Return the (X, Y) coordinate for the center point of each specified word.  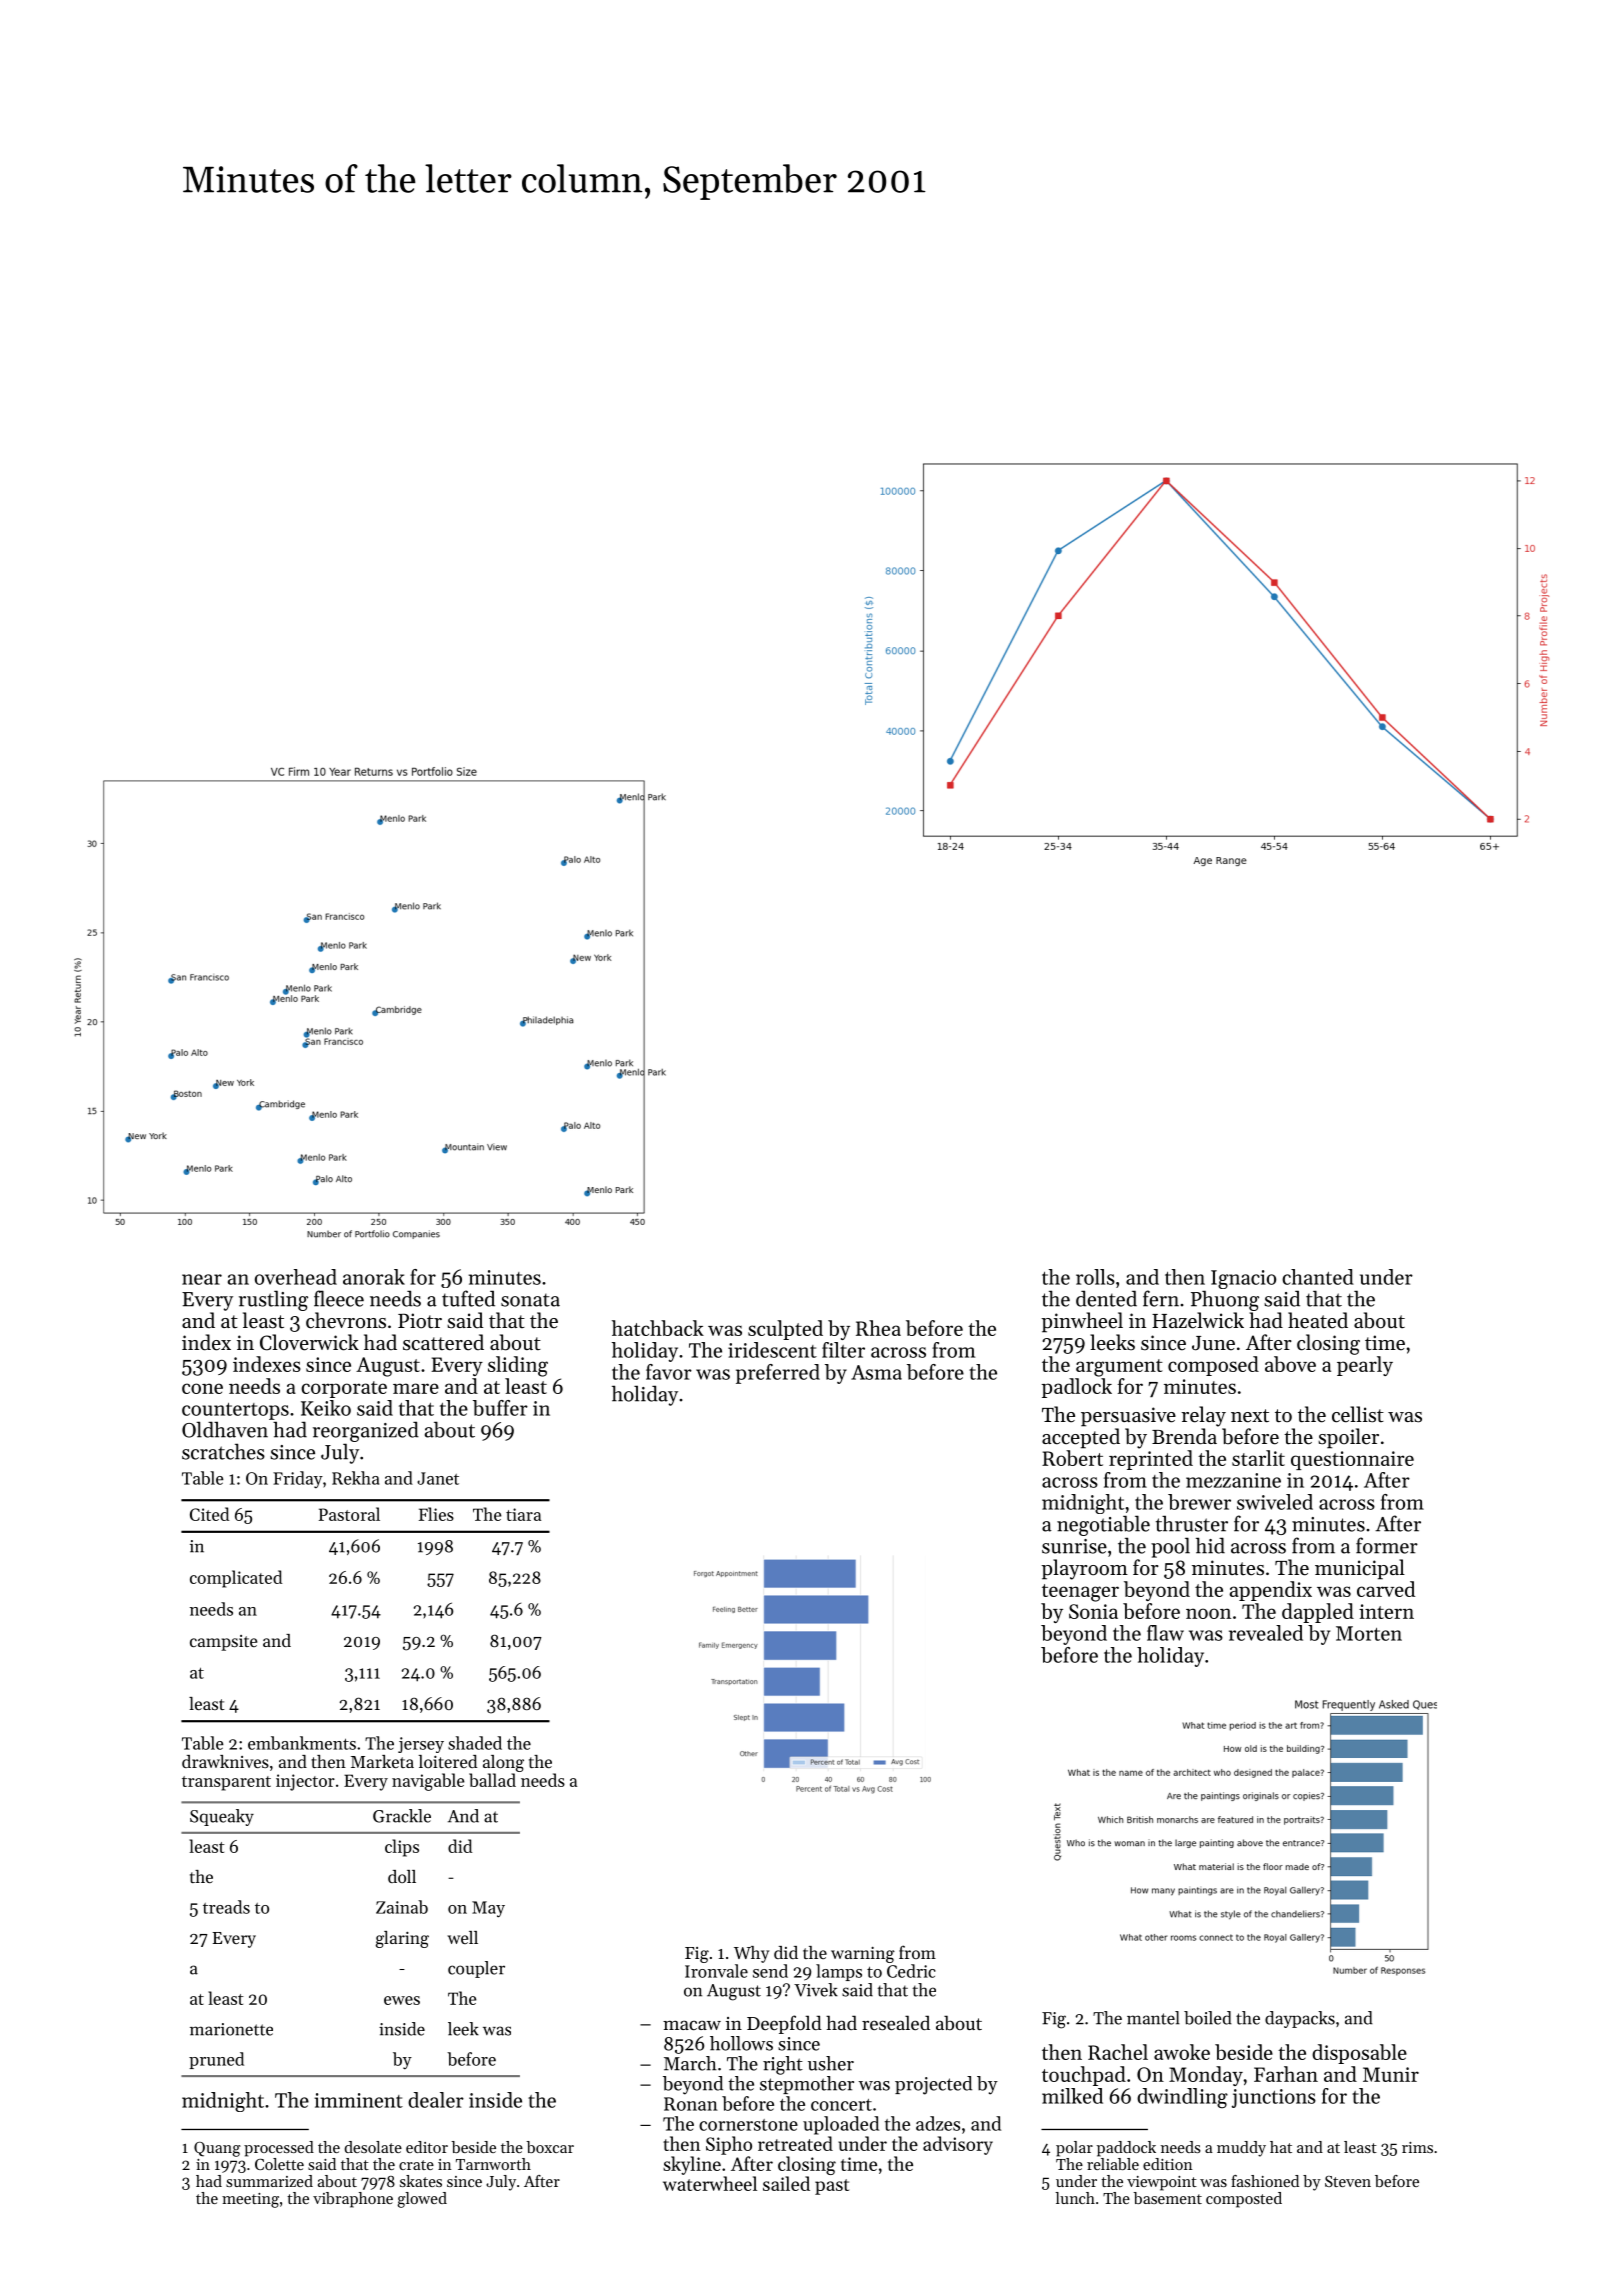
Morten (1369, 1633)
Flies (436, 1514)
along (503, 1763)
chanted (1318, 1277)
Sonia (1093, 1611)
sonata (530, 1300)
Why (751, 1954)
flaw (1165, 1633)
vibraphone (353, 2200)
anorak (374, 1277)
